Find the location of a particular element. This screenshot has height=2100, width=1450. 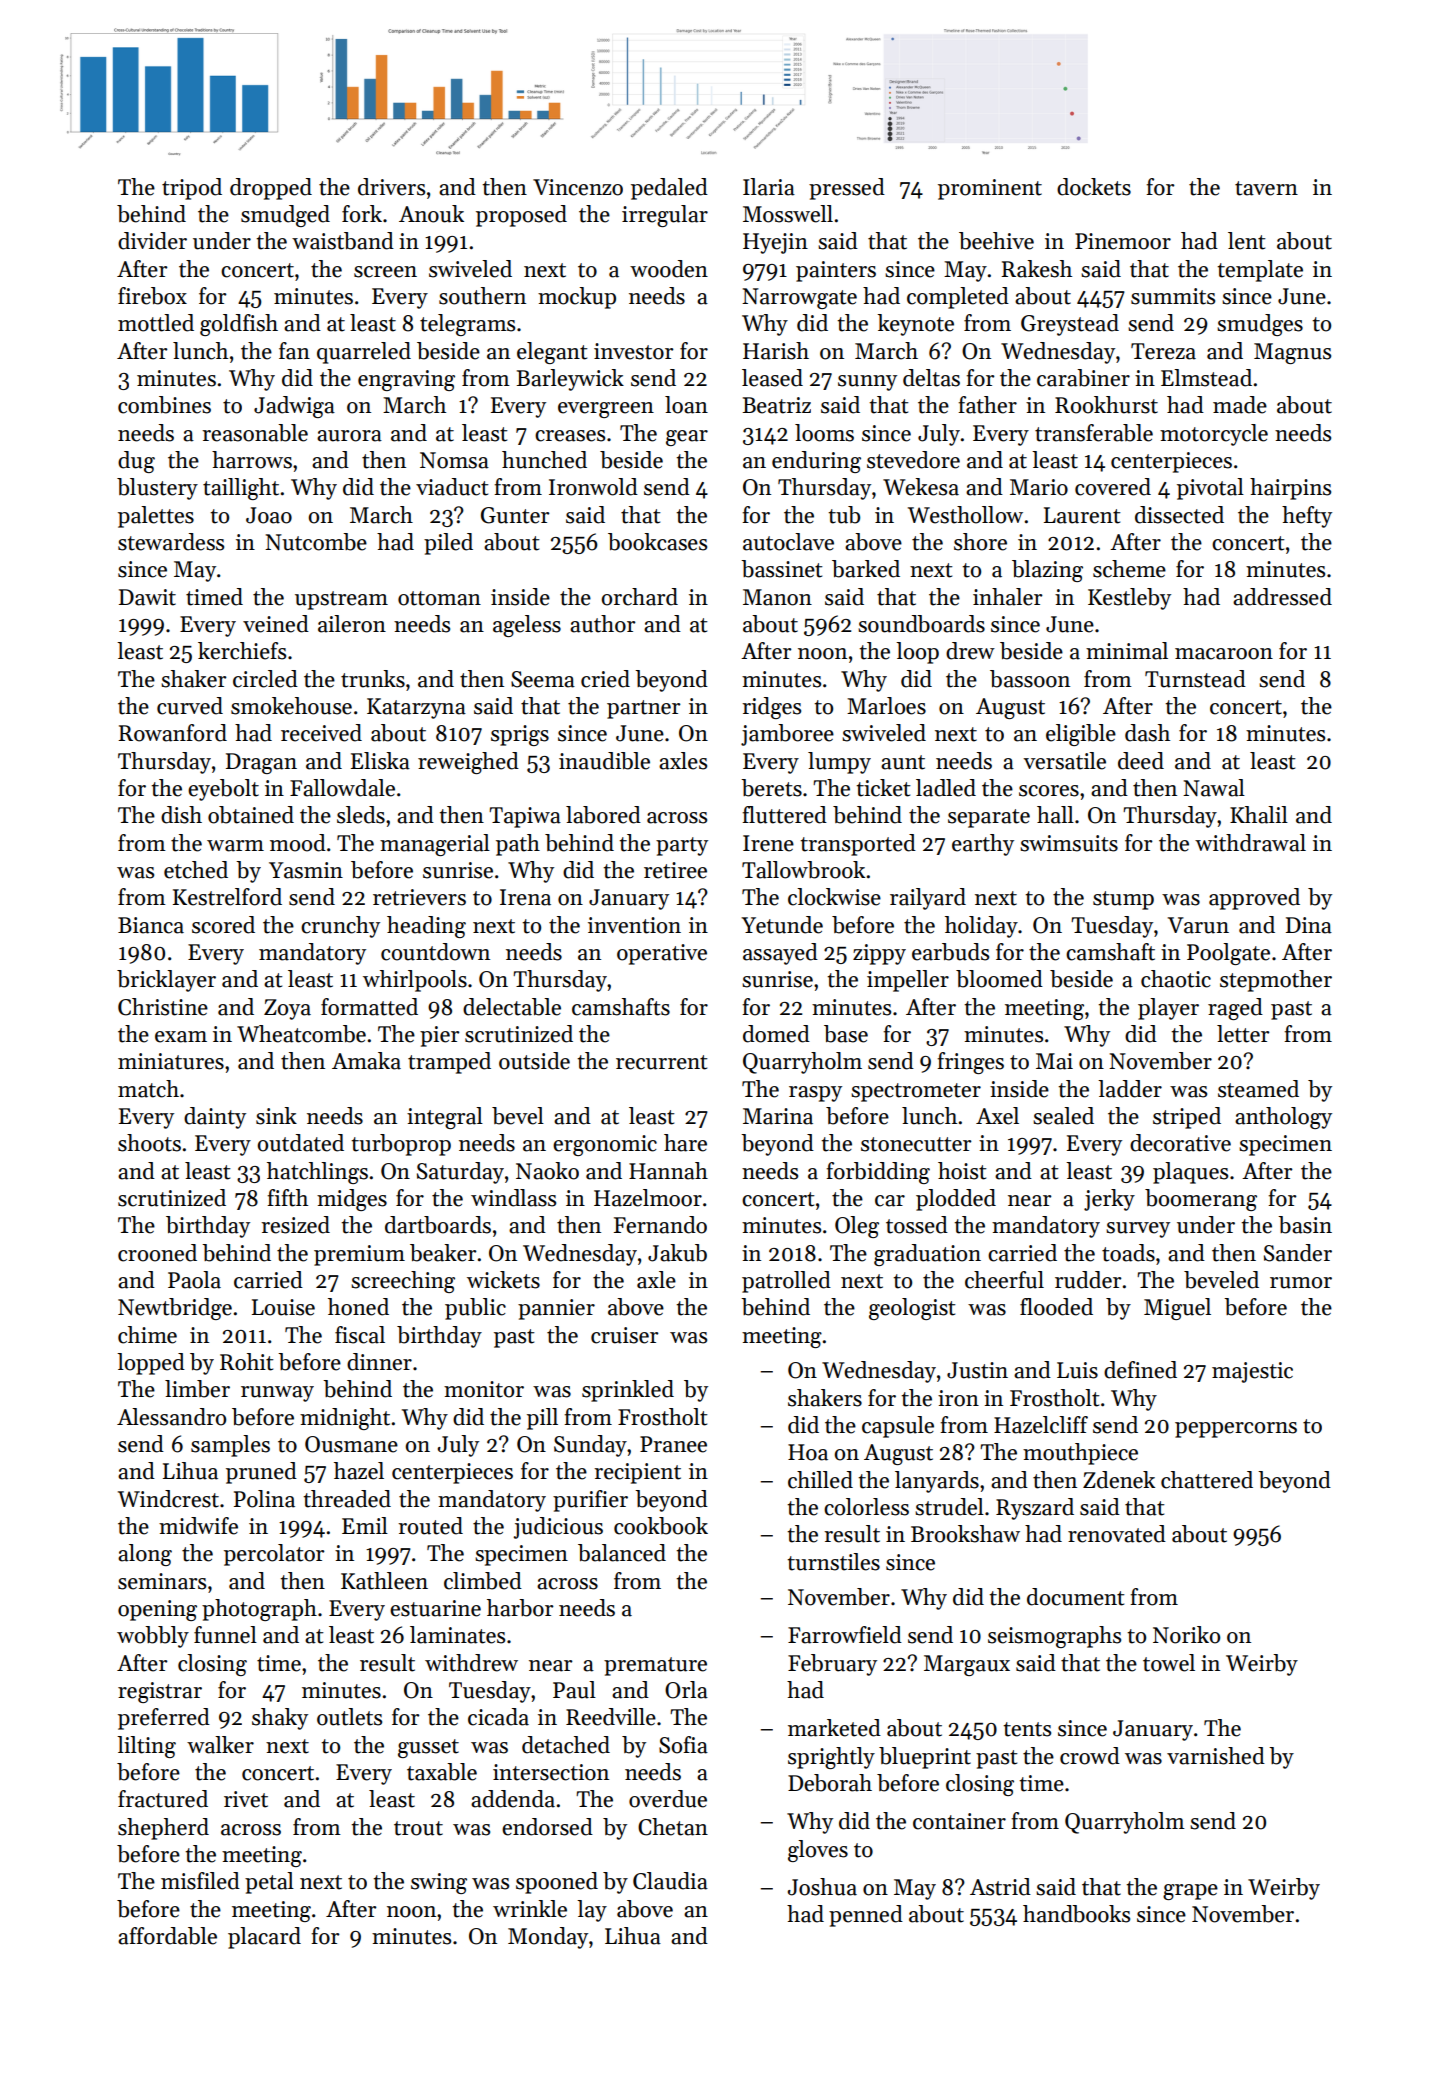

evergreen is located at coordinates (606, 410).
